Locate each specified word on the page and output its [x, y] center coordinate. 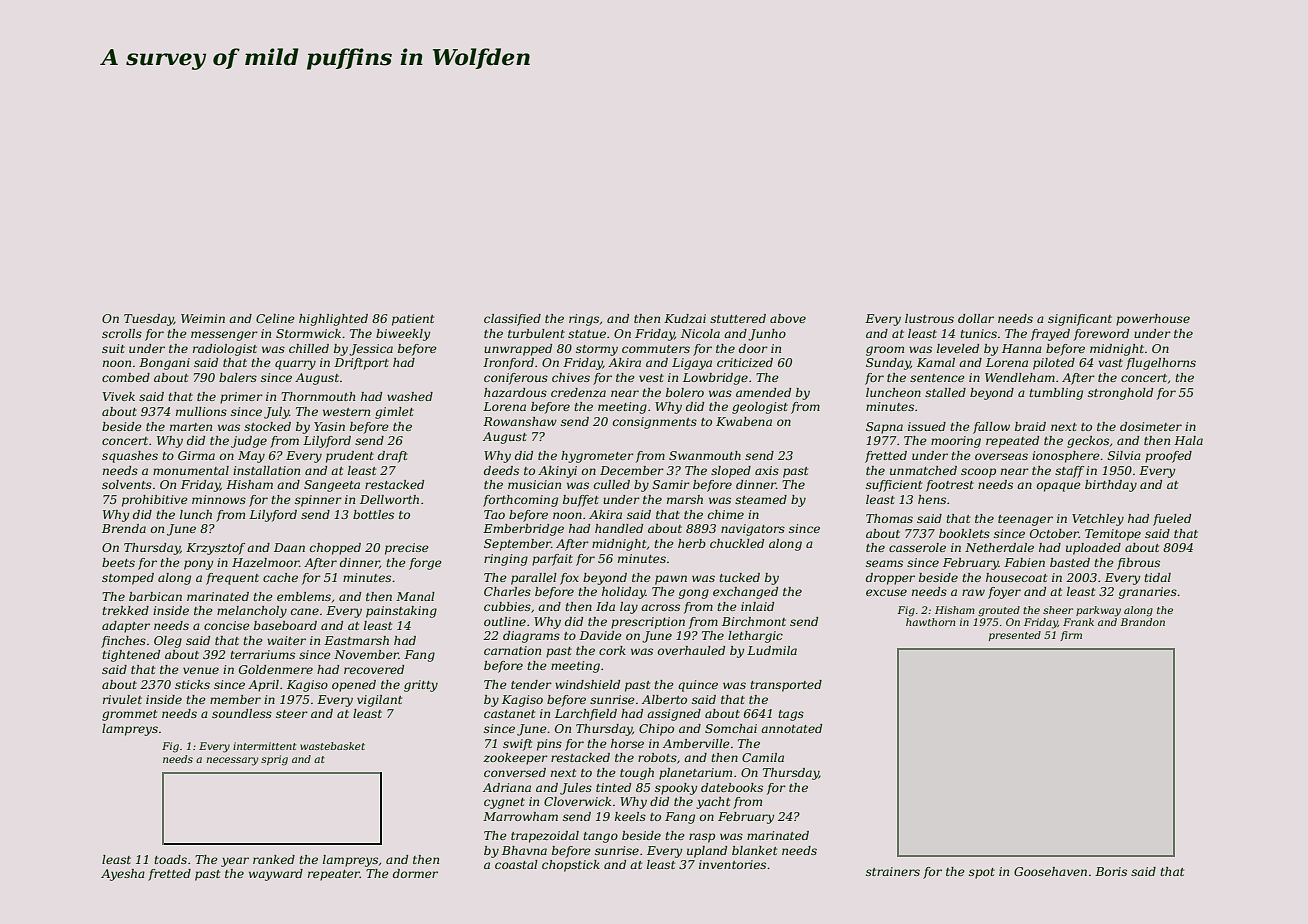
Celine [275, 318]
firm [1071, 636]
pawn [671, 580]
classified [512, 320]
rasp [702, 838]
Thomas [889, 518]
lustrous [929, 318]
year [235, 862]
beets [118, 562]
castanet [509, 714]
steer [292, 714]
